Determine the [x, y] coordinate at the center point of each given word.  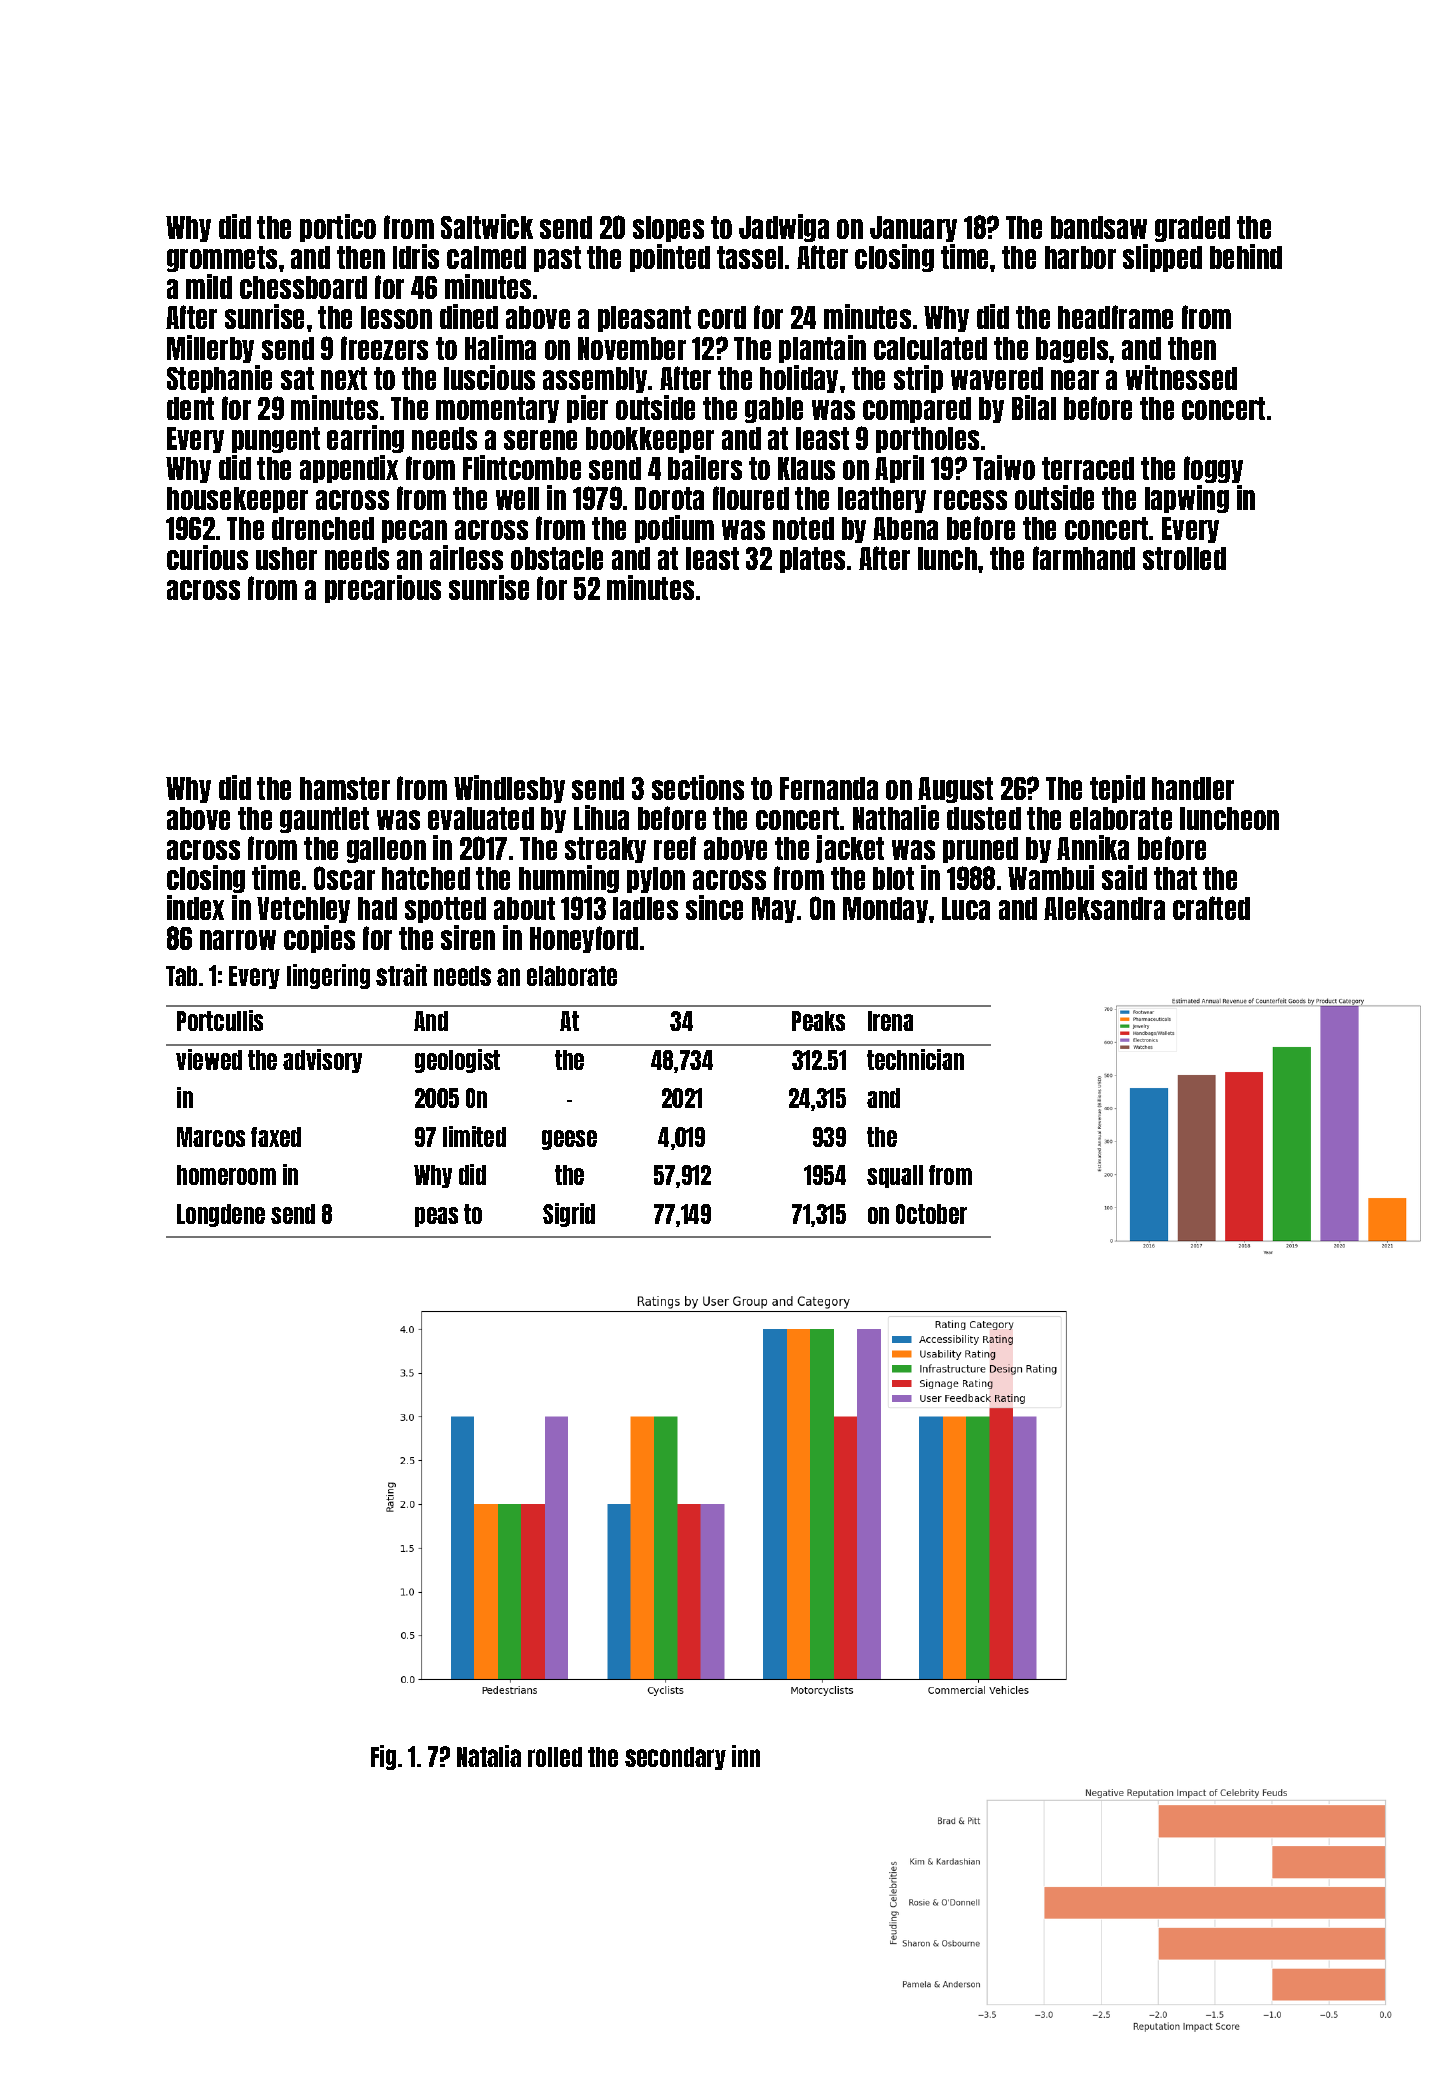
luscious [489, 377]
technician [915, 1059]
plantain [822, 349]
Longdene [221, 1215]
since [714, 907]
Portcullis [220, 1020]
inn [746, 1756]
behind [1246, 256]
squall [895, 1176]
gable [774, 410]
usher [286, 558]
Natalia [489, 1756]
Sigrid [569, 1215]
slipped [1162, 258]
